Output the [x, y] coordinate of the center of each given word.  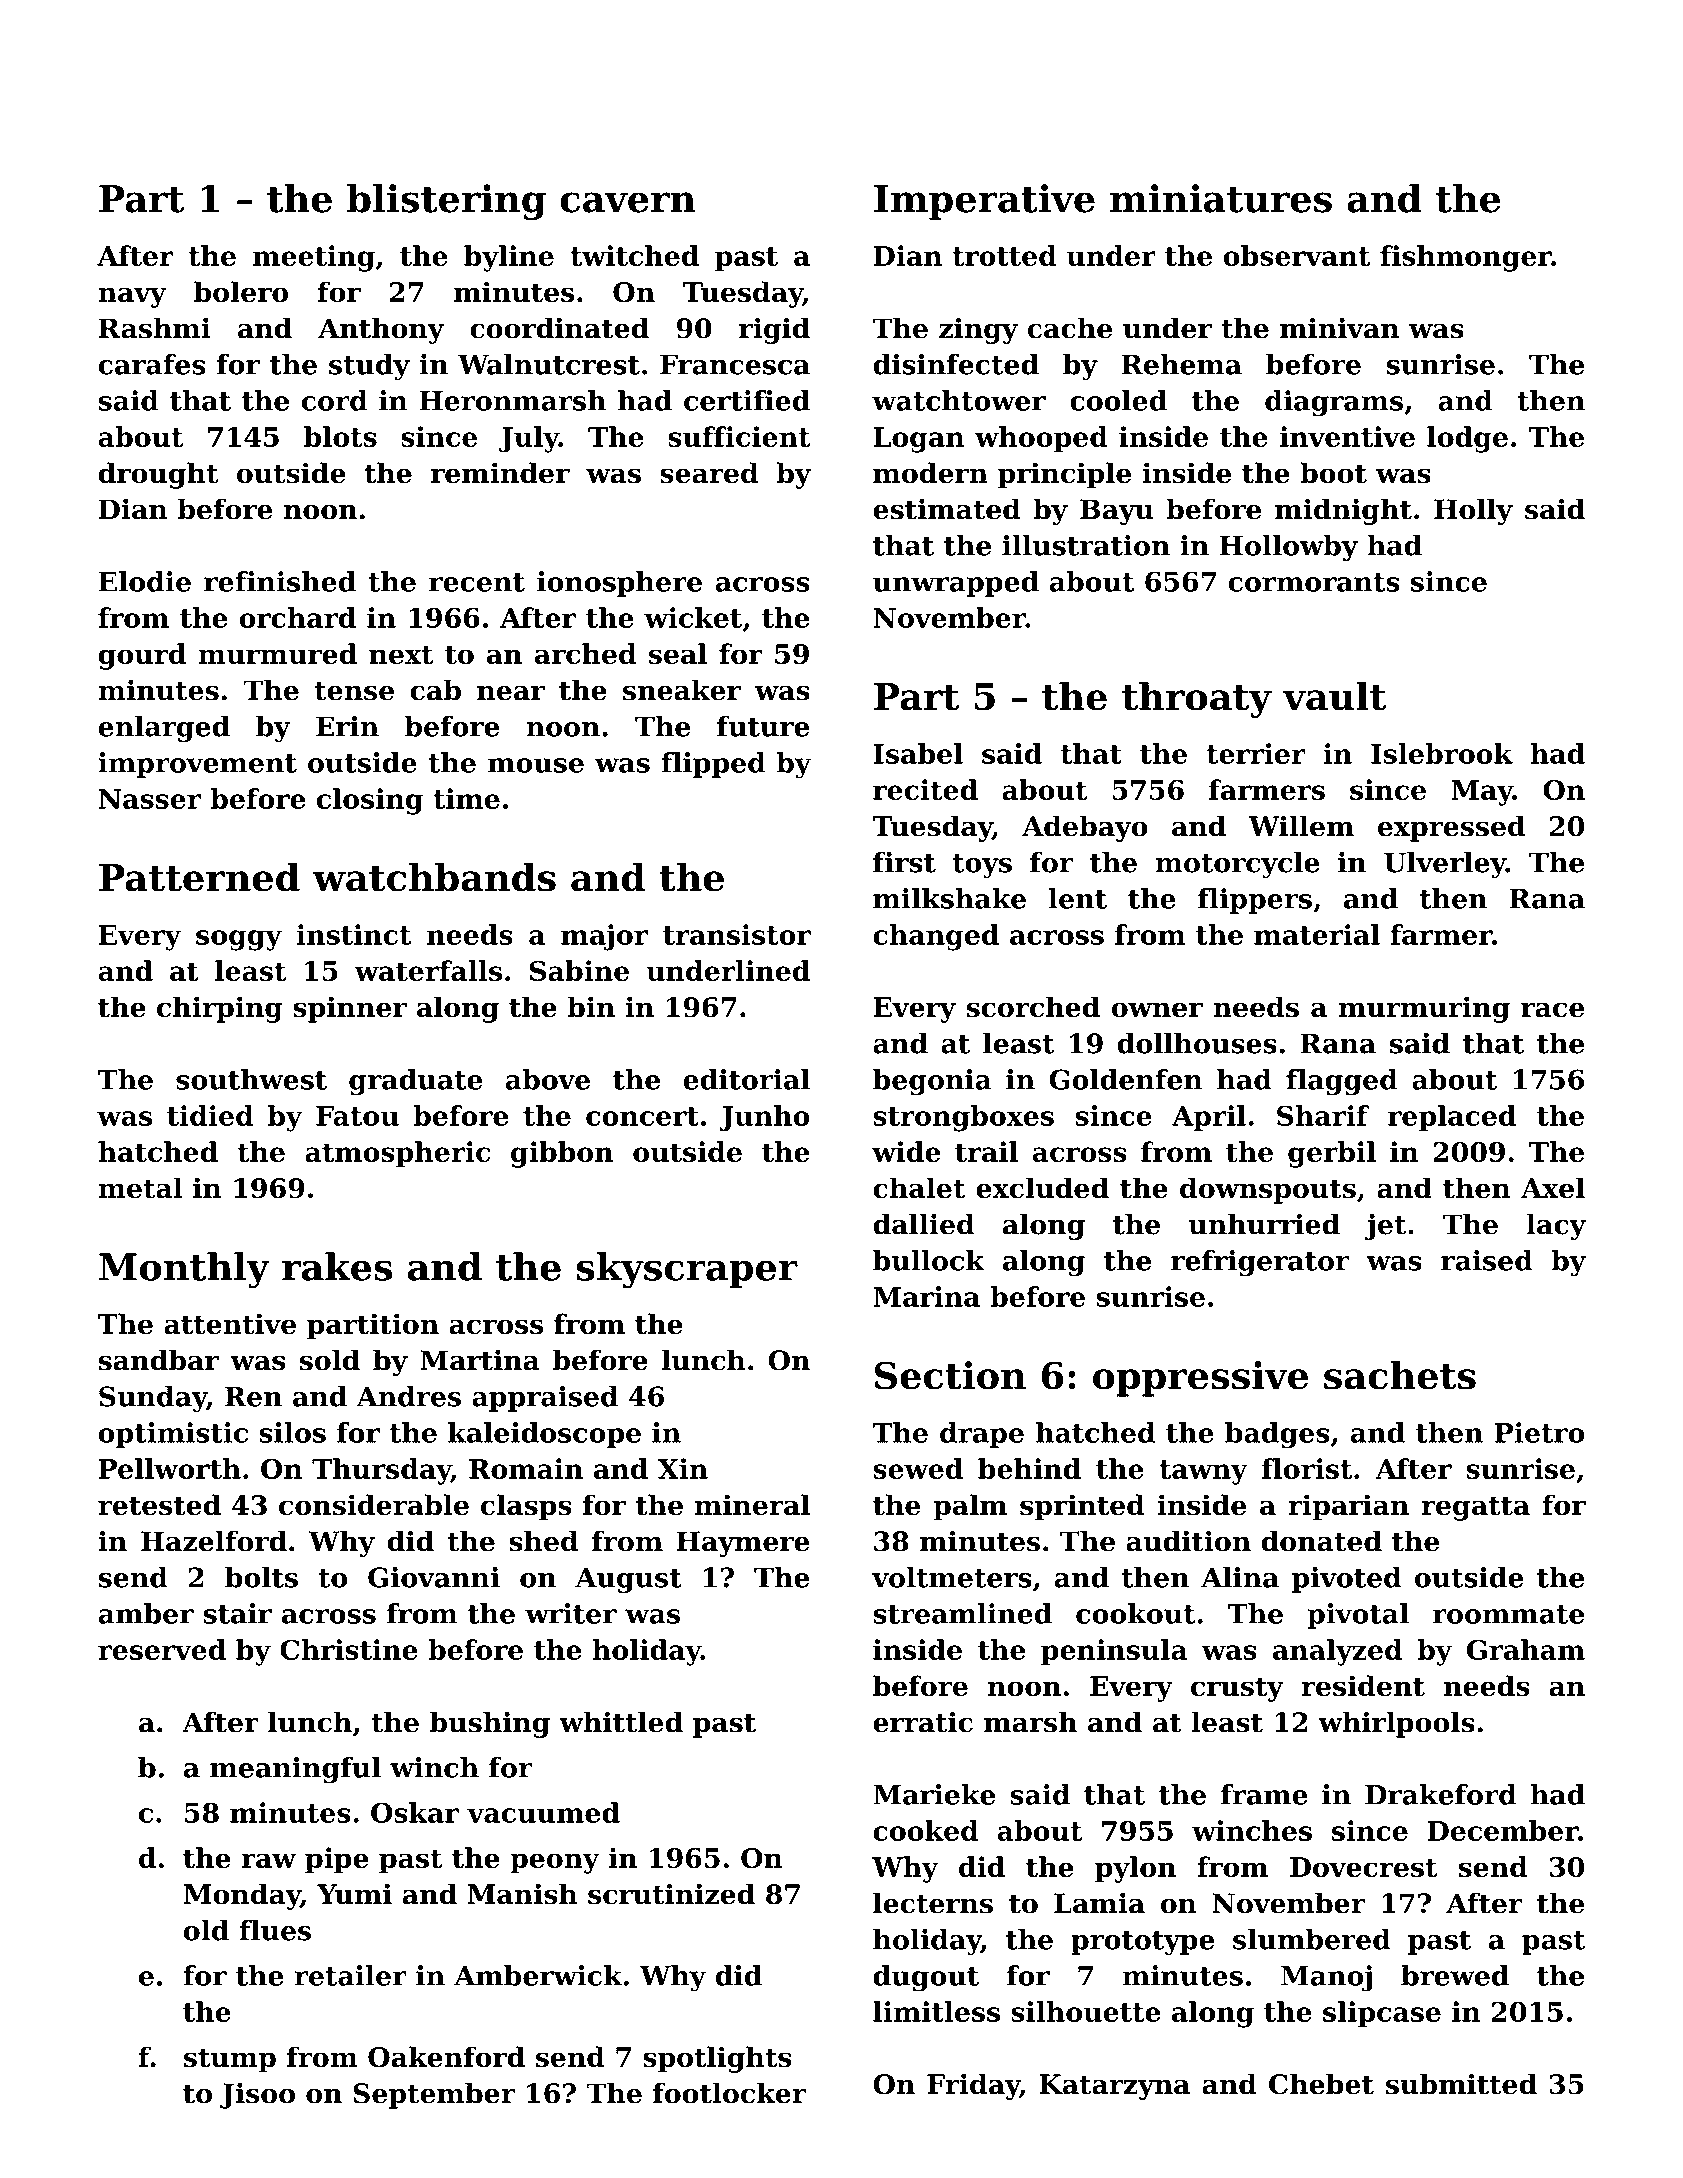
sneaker [682, 690]
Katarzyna [1114, 2087]
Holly [1473, 511]
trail [986, 1151]
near [511, 693]
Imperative [984, 202]
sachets [1400, 1375]
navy [132, 297]
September [434, 2095]
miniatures [1221, 198]
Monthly [184, 1270]
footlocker [729, 2093]
